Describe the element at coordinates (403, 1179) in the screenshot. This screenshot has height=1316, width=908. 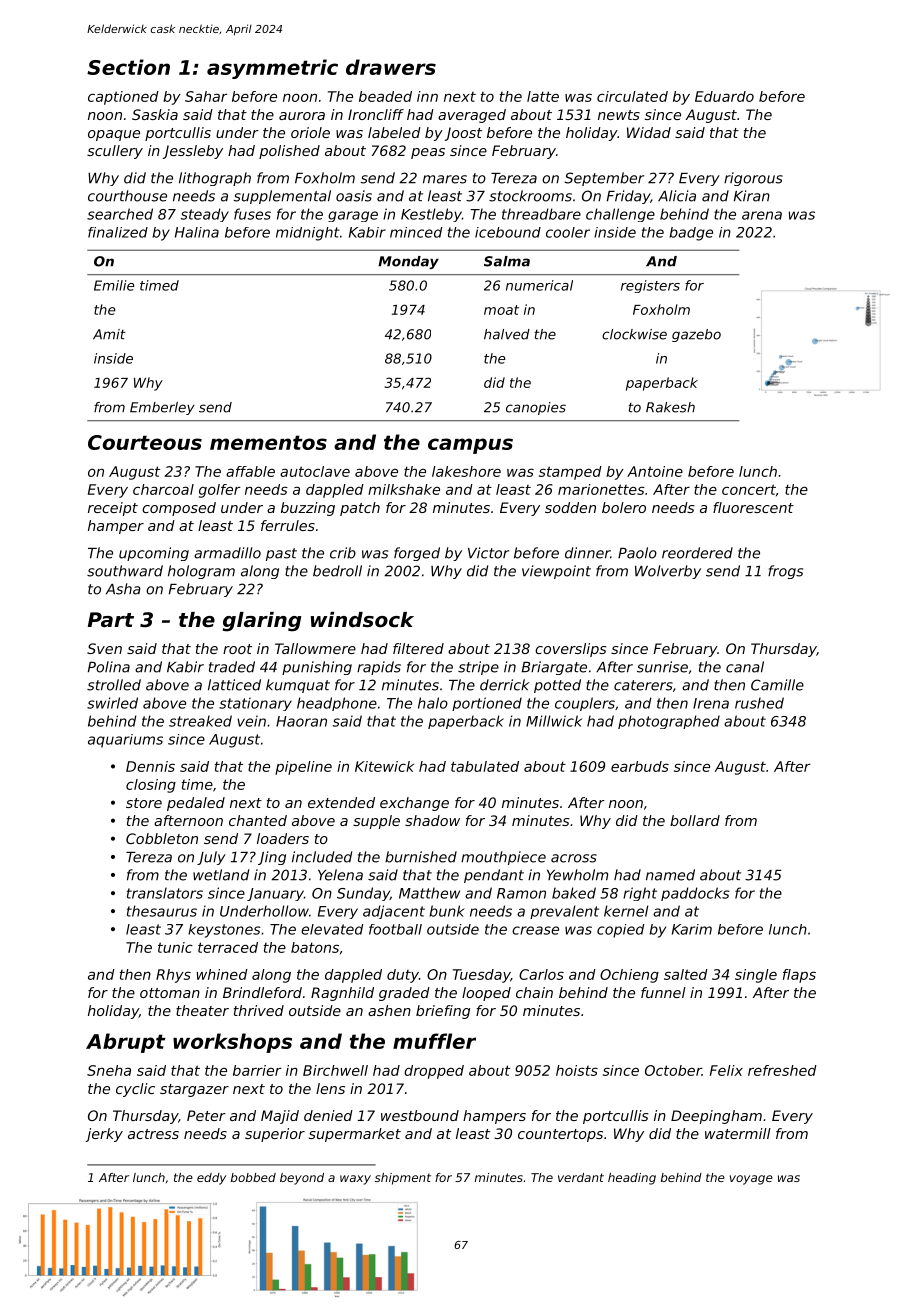
I see `shipment` at that location.
